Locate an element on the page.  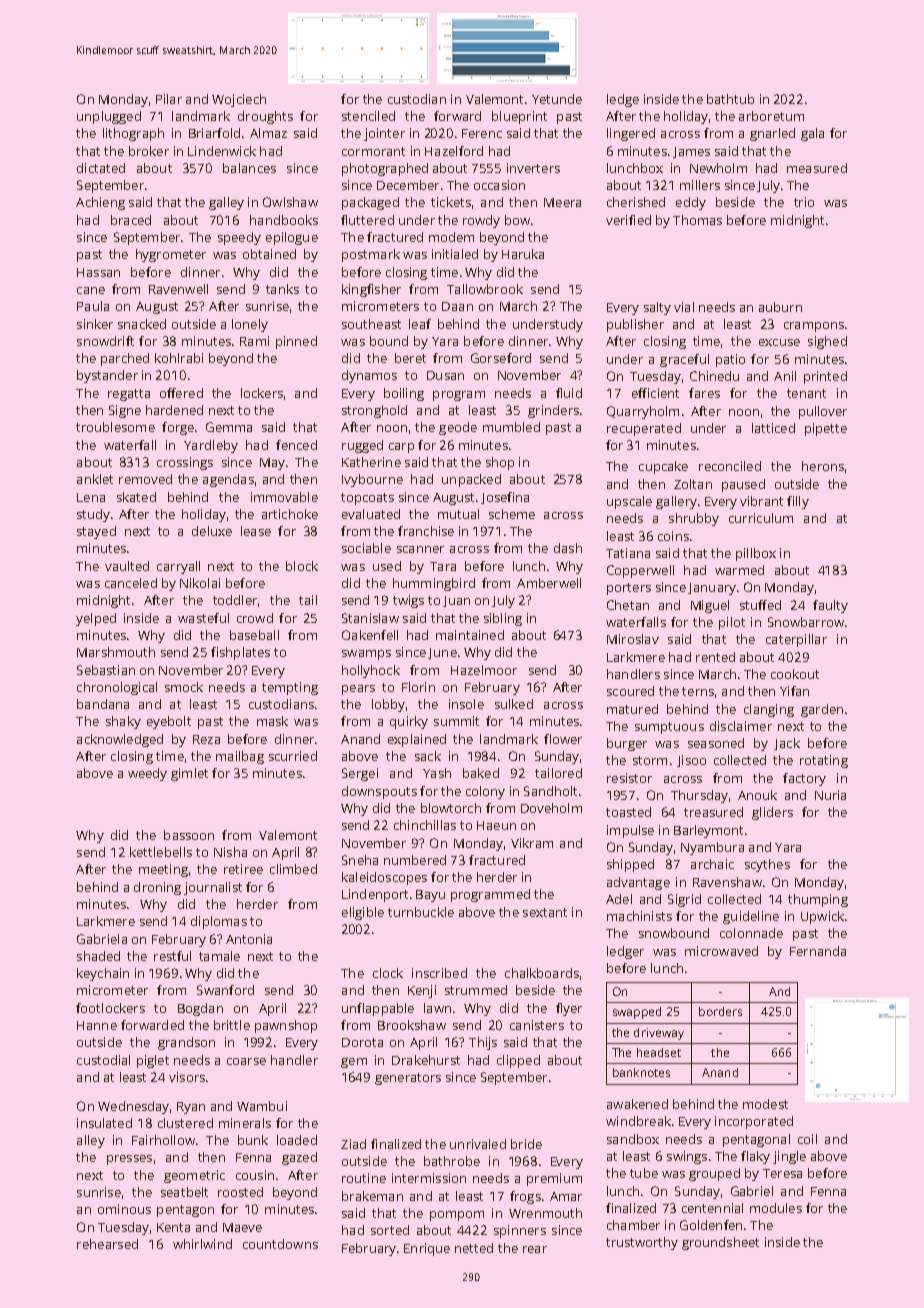
pears is located at coordinates (358, 690).
